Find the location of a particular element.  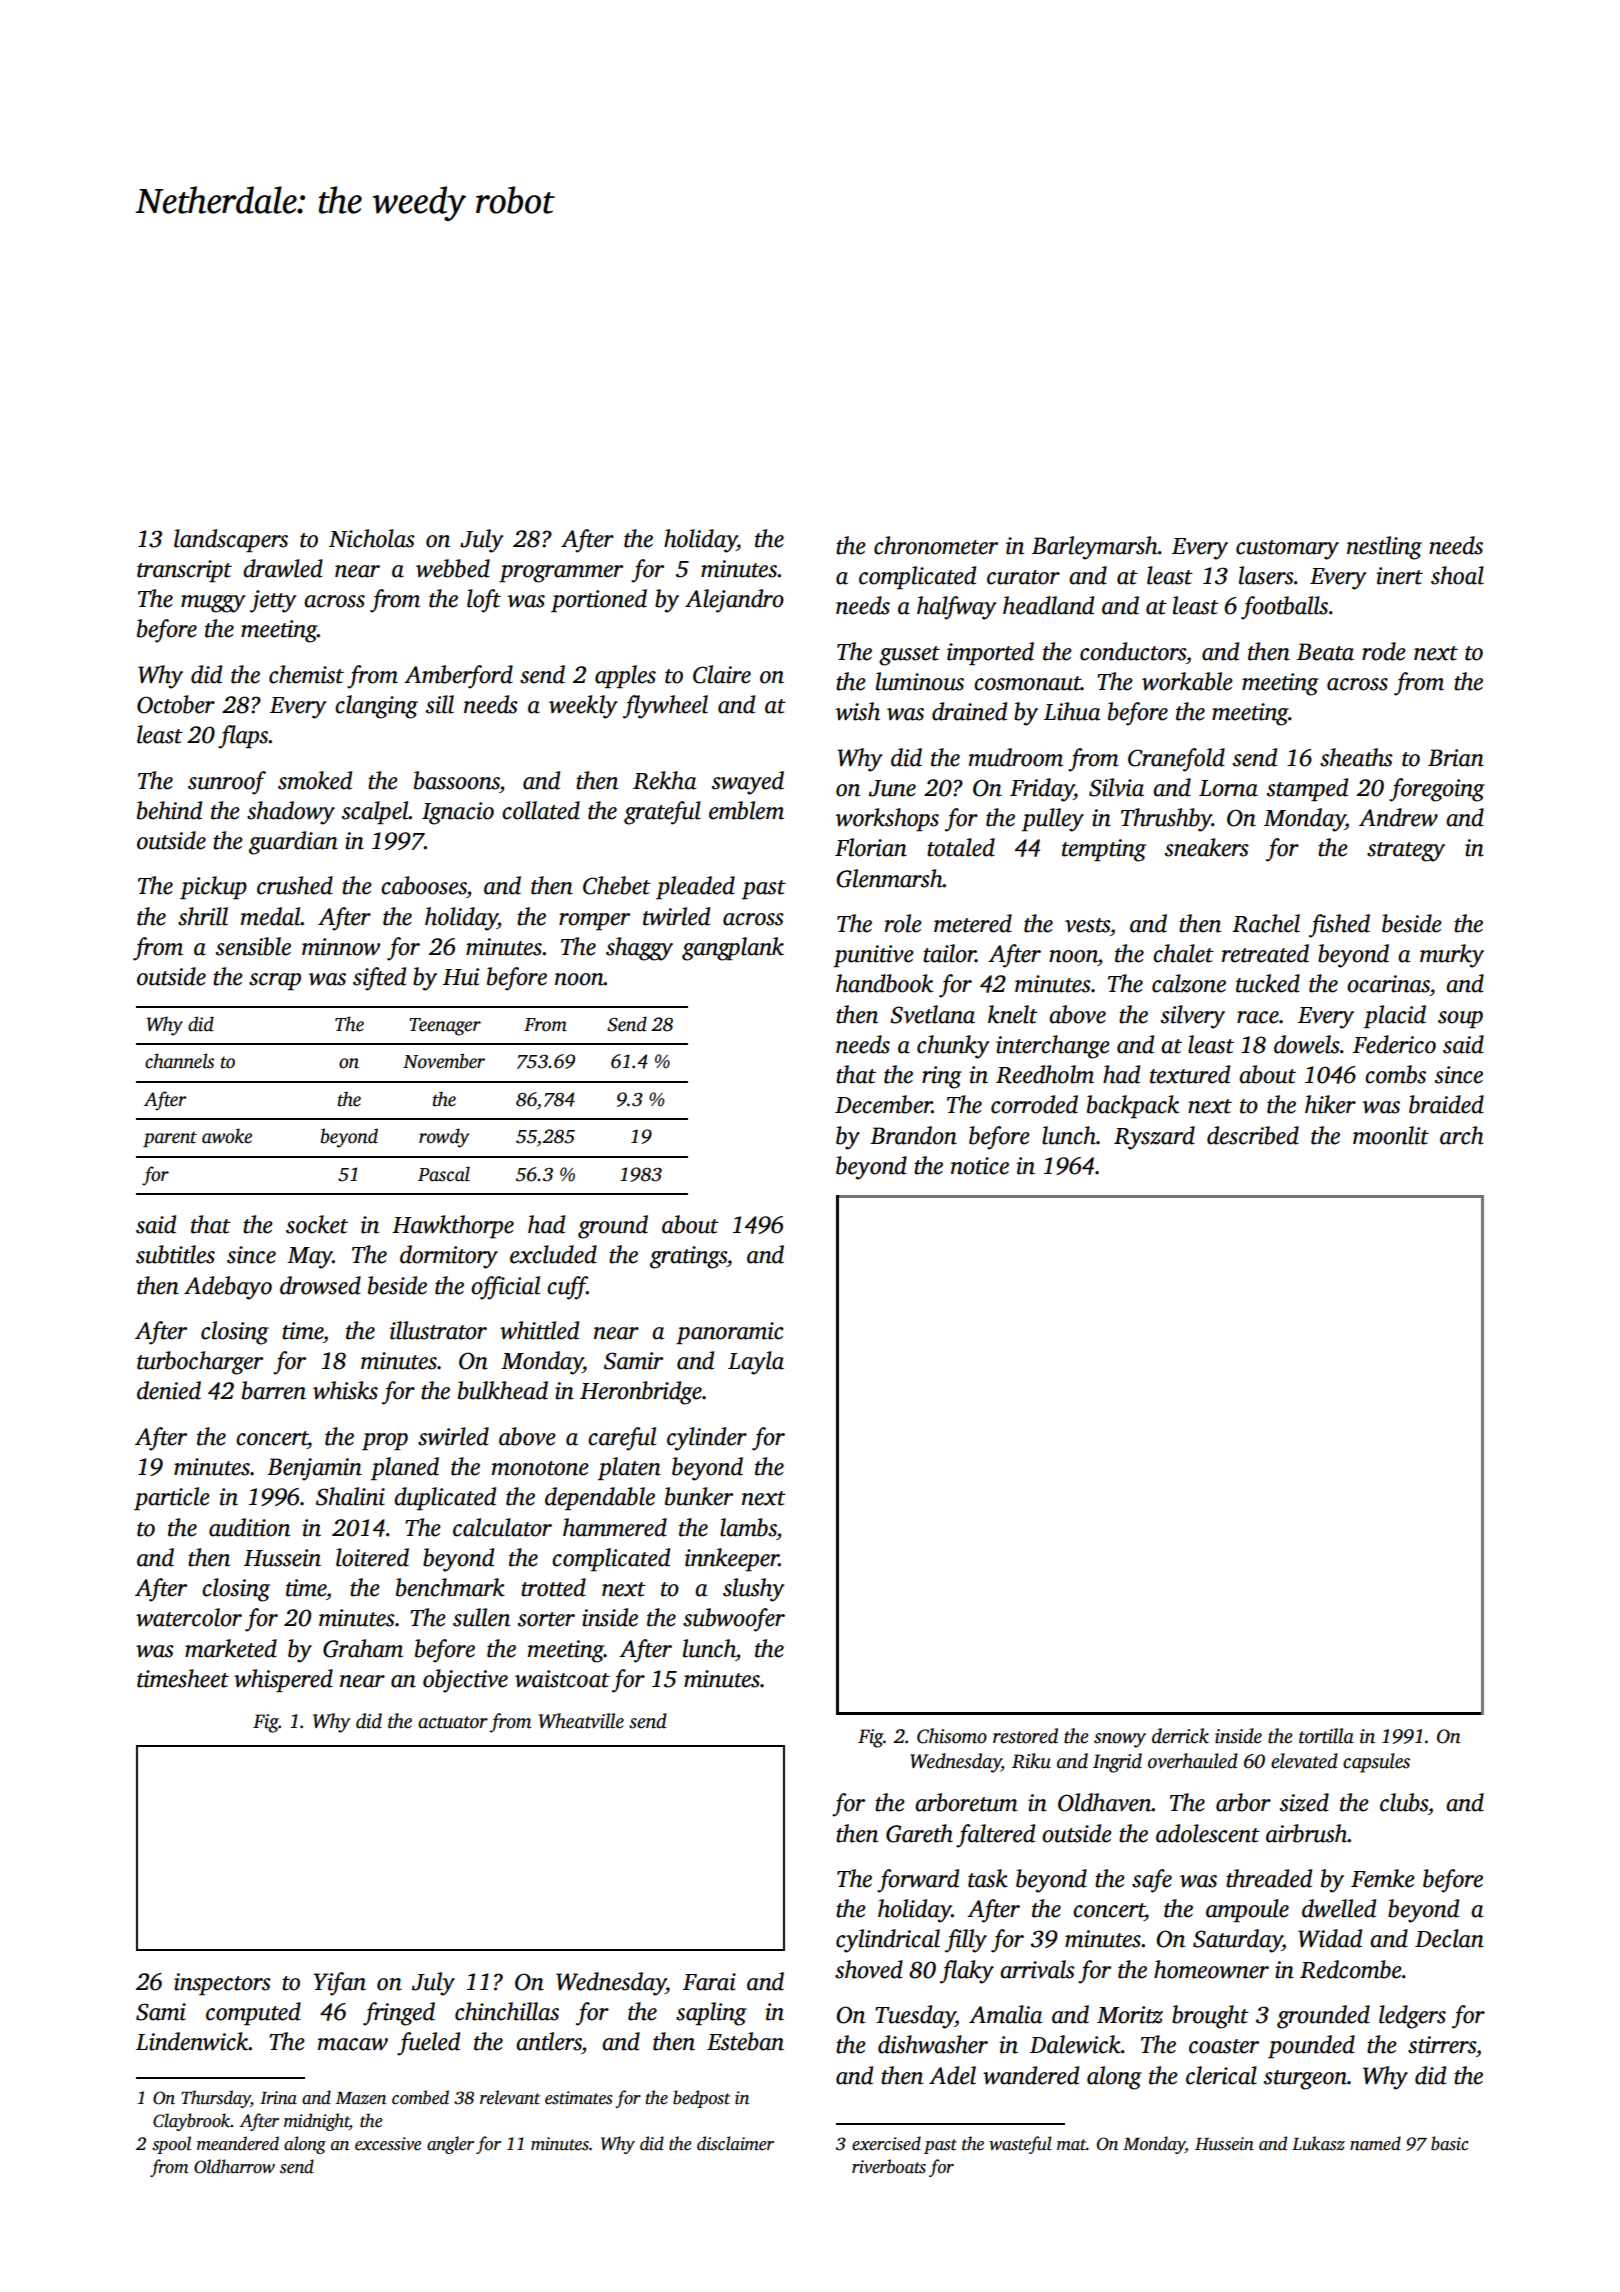

tortilla is located at coordinates (1326, 1736).
